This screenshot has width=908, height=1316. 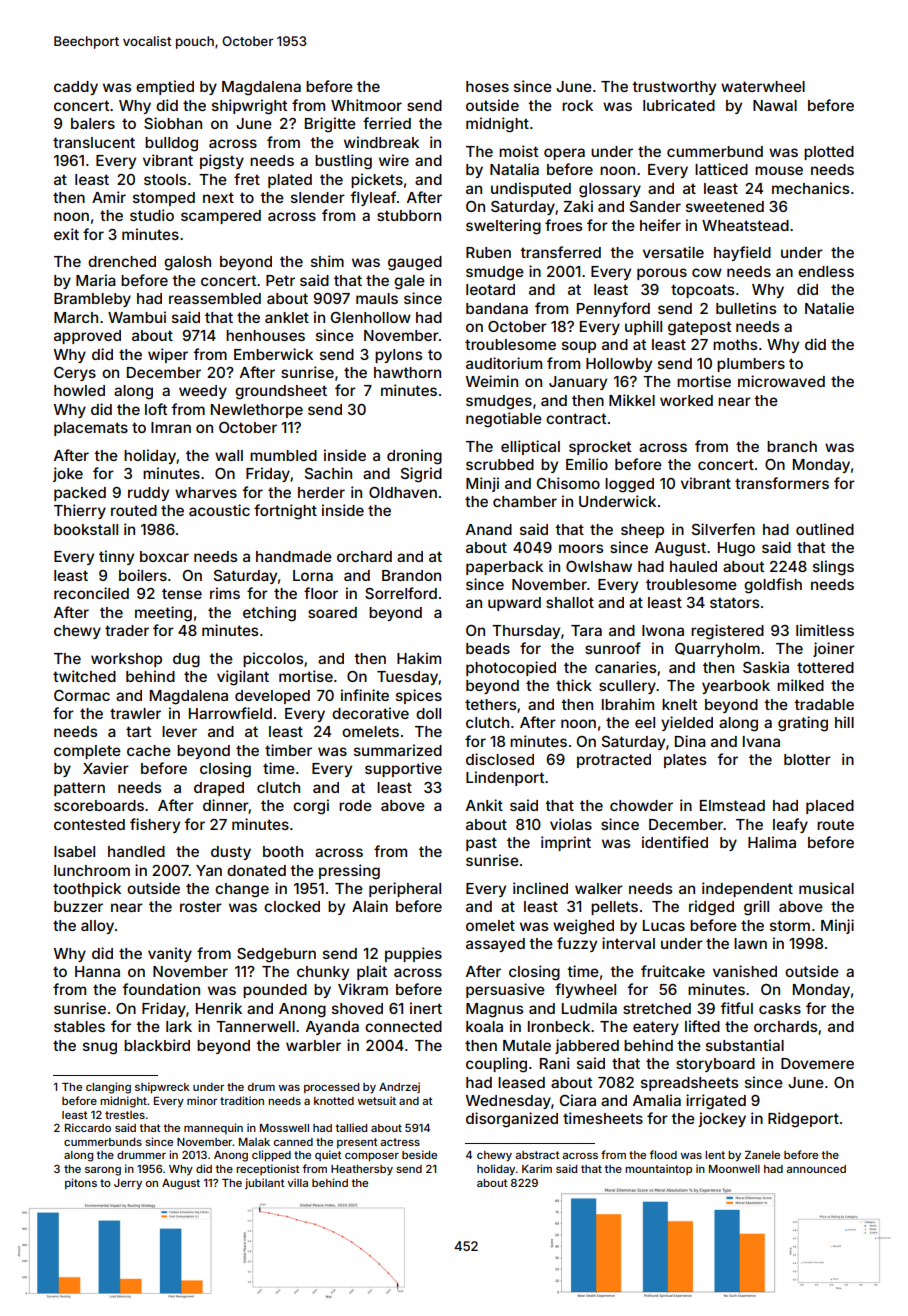 I want to click on contested, so click(x=89, y=824).
